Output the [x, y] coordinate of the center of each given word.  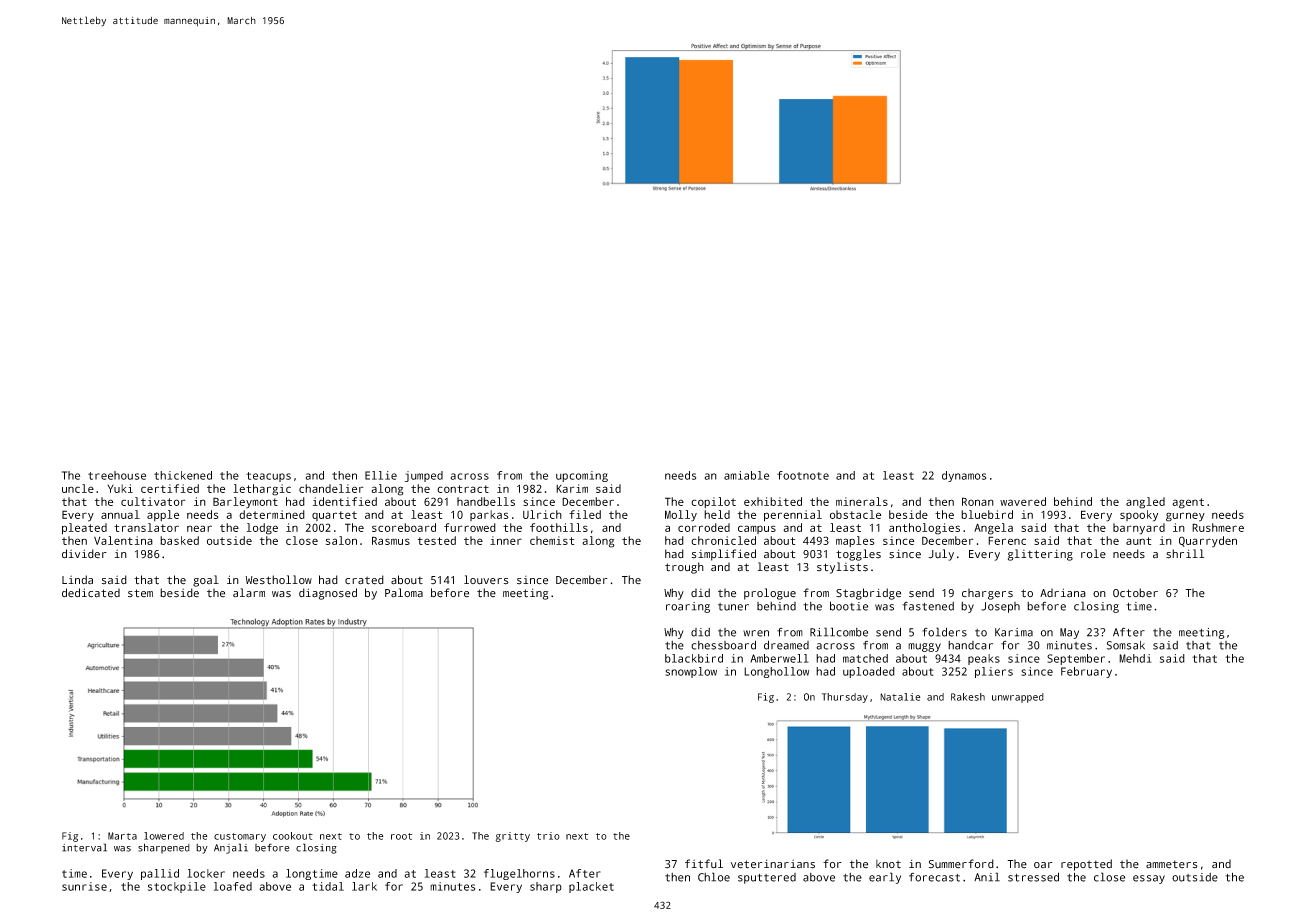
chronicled [723, 540]
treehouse [117, 475]
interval [84, 847]
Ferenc [1007, 540]
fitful [704, 864]
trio [548, 836]
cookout [293, 836]
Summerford [961, 864]
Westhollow [278, 580]
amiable [746, 475]
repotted [1086, 865]
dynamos [964, 476]
